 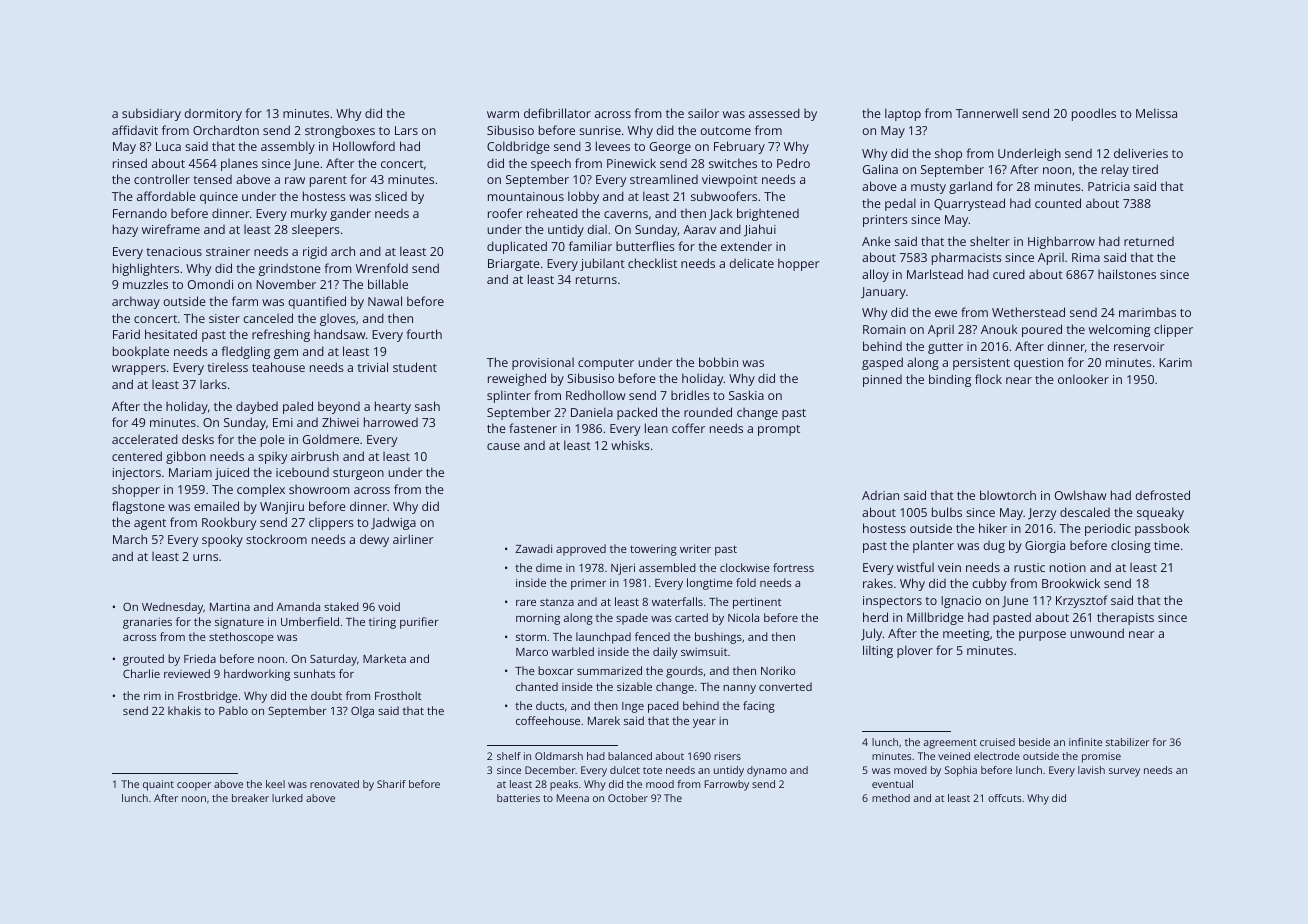 What do you see at coordinates (774, 113) in the screenshot?
I see `assessed` at bounding box center [774, 113].
